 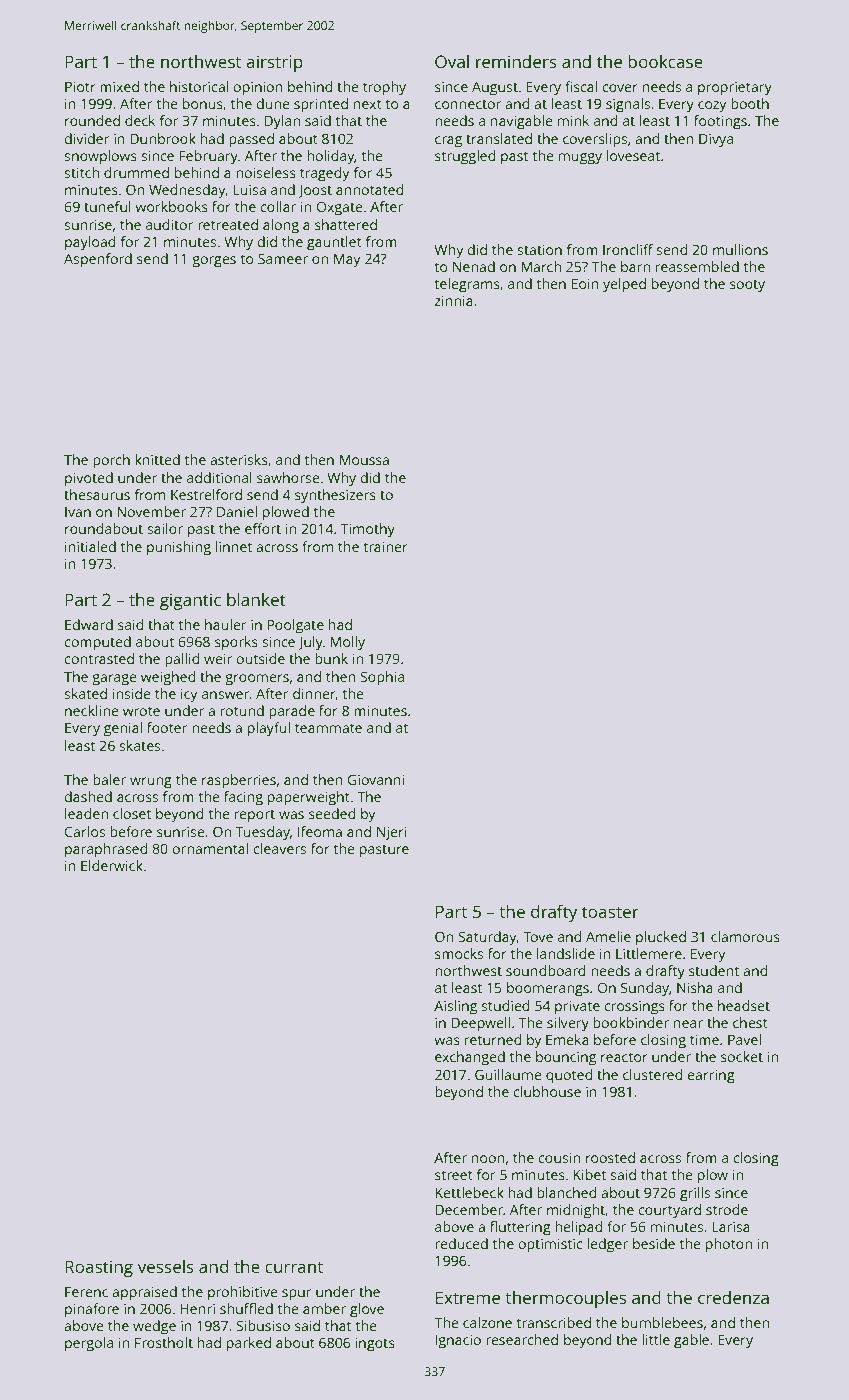 I want to click on toaster, so click(x=610, y=912).
